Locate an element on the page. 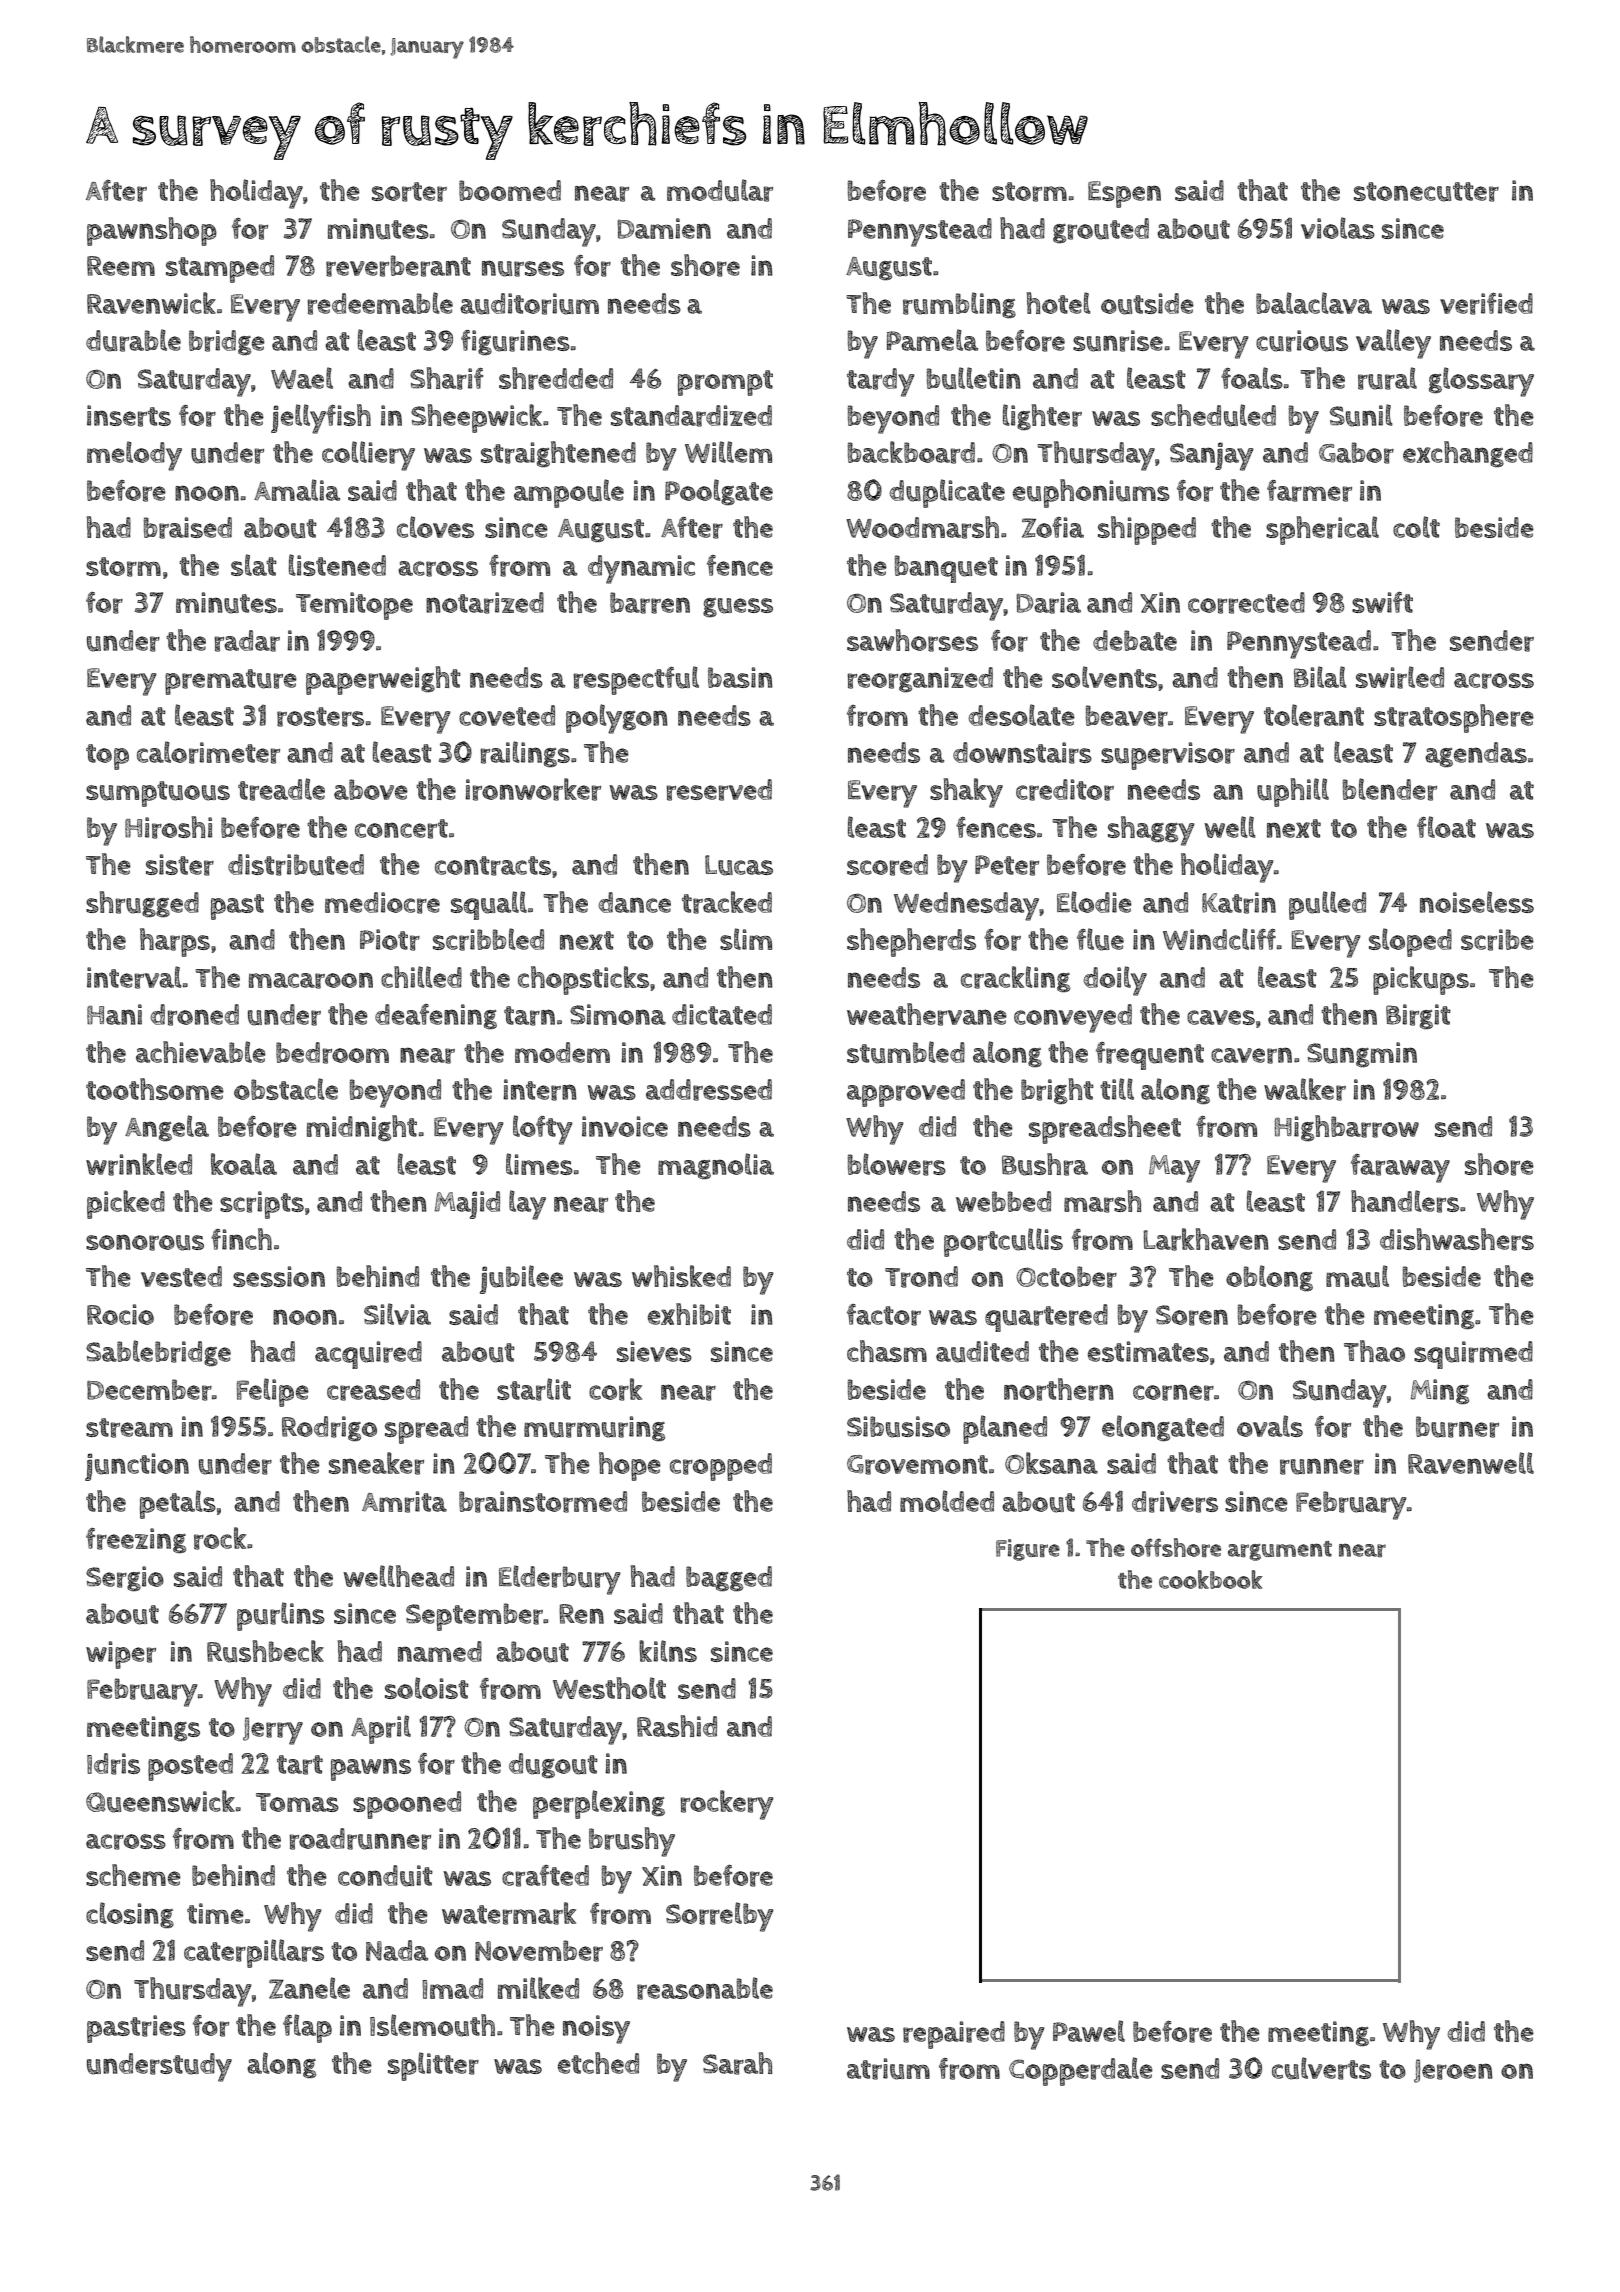 The width and height of the image is (1620, 2292). picked is located at coordinates (126, 1204).
